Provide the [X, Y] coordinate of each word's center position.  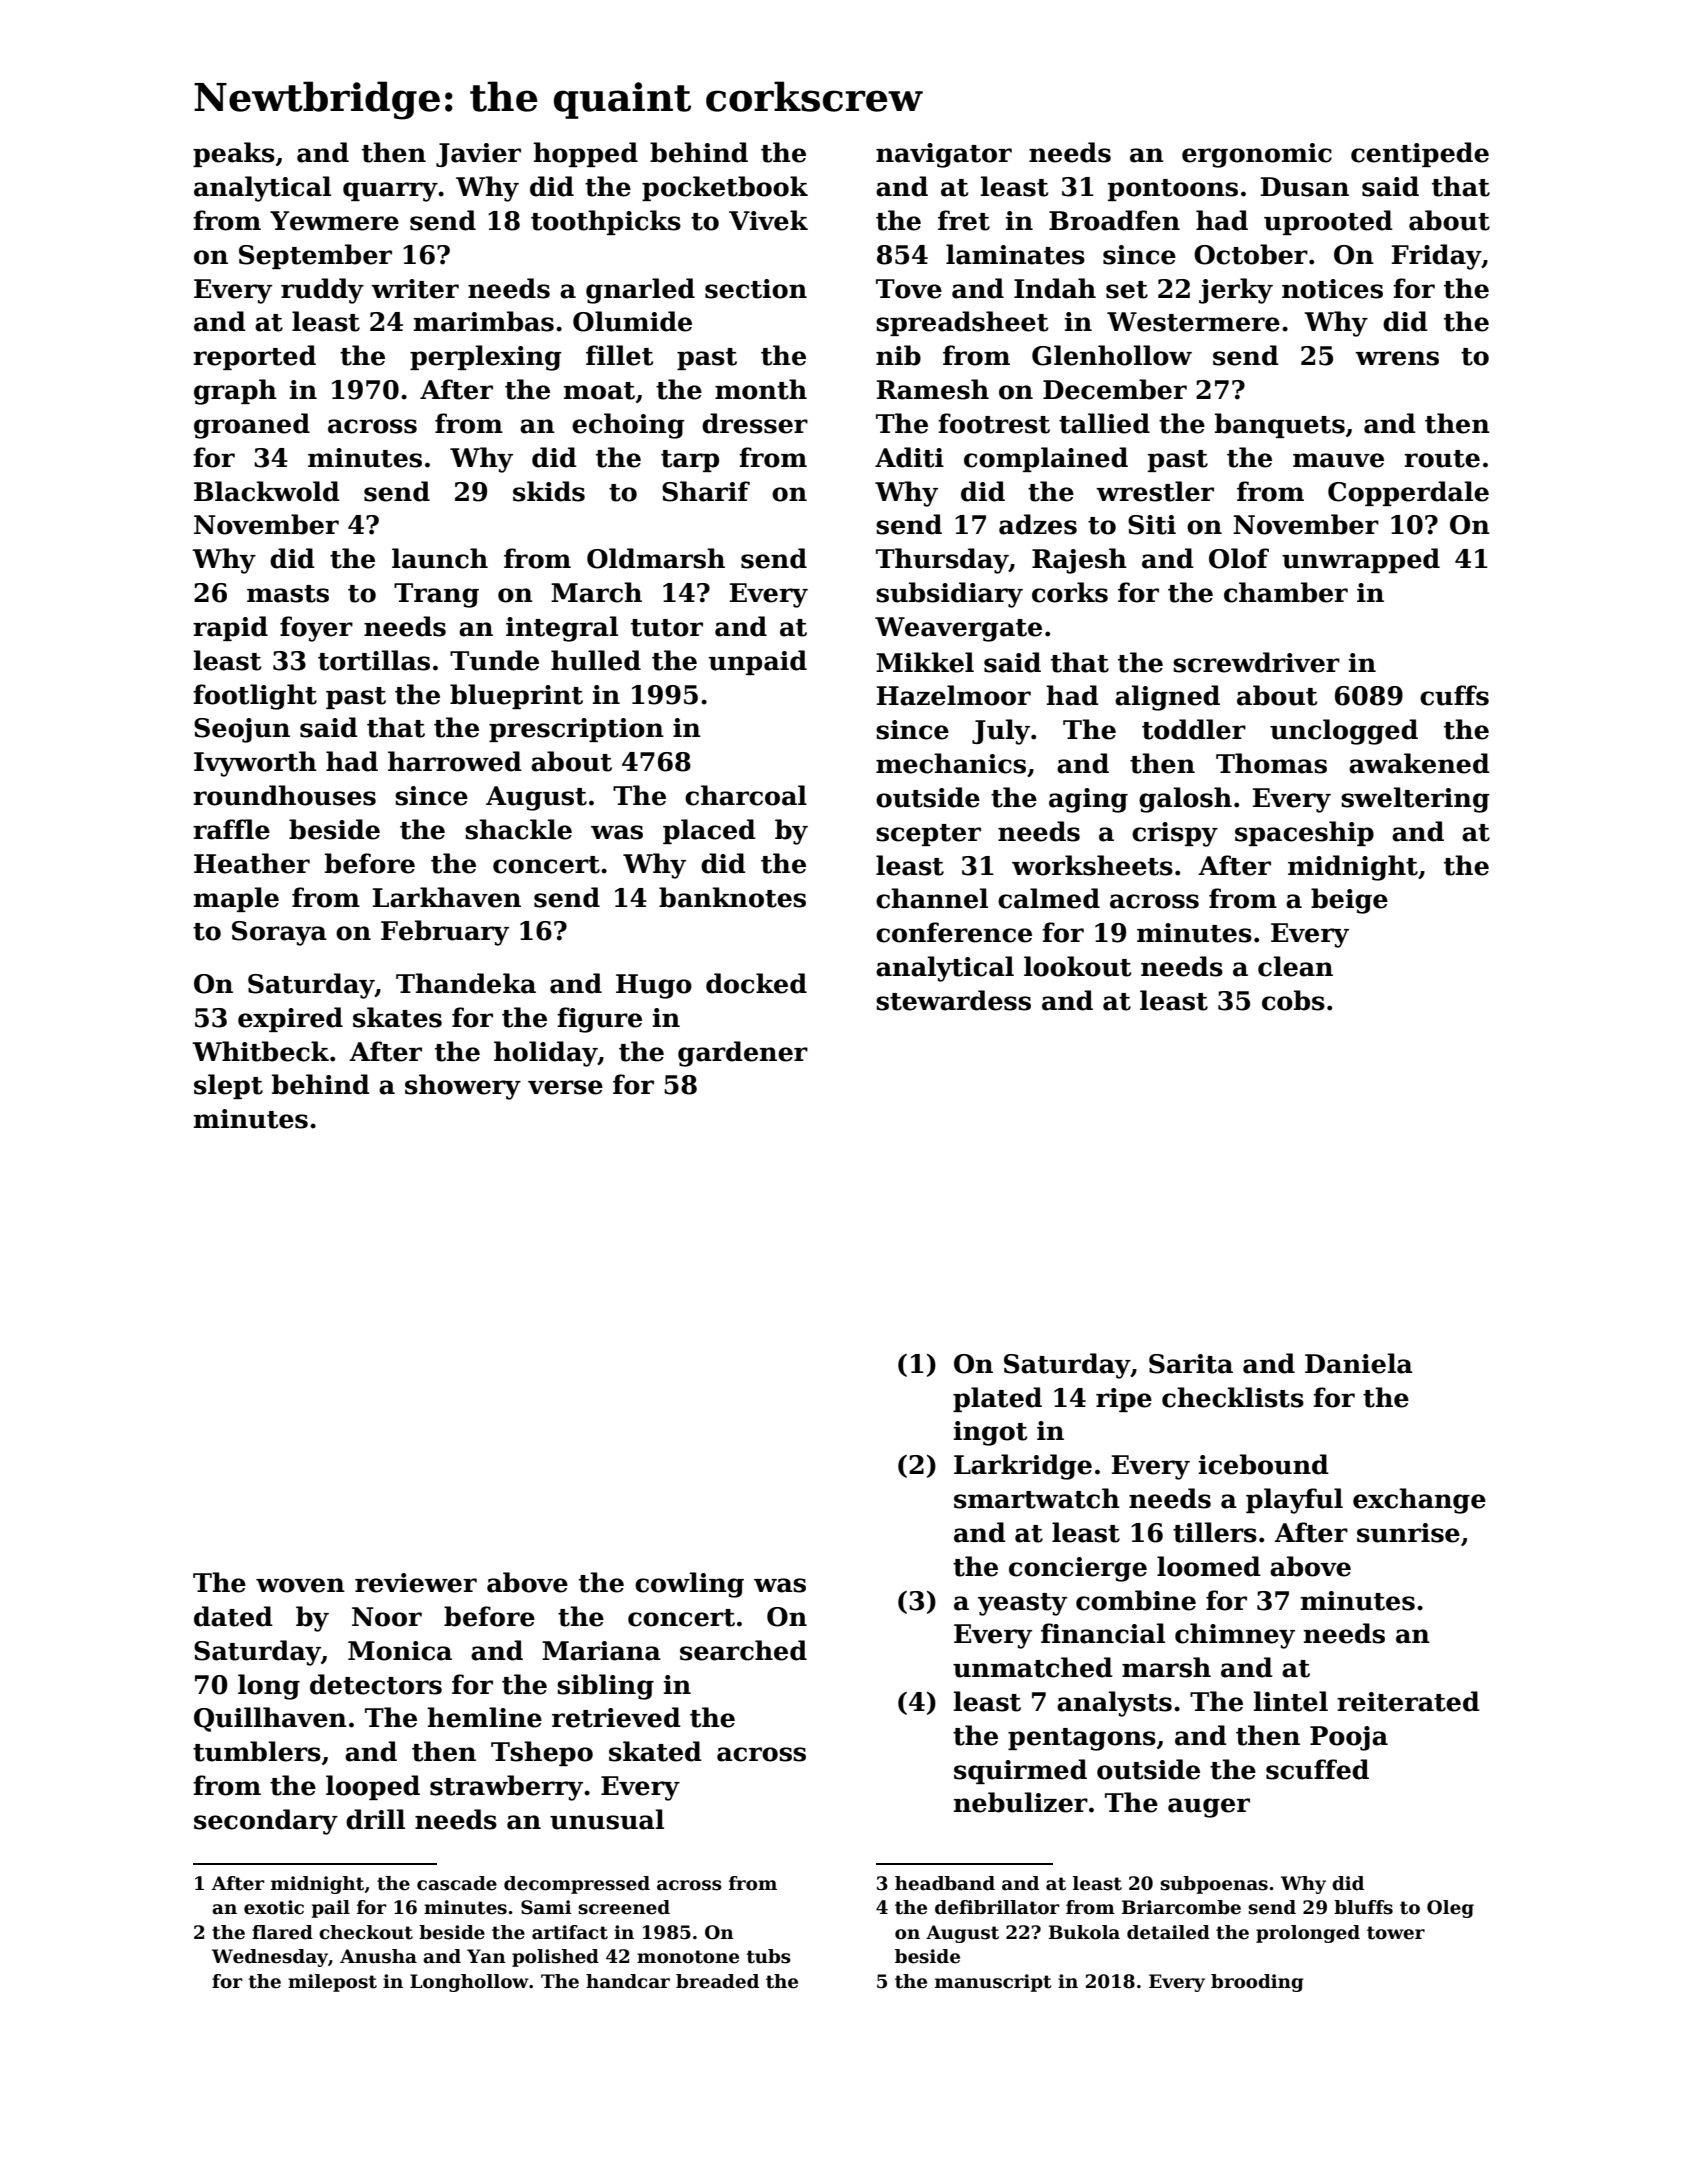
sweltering [1415, 800]
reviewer [416, 1583]
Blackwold [267, 491]
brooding [1257, 1983]
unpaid [758, 662]
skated [655, 1751]
